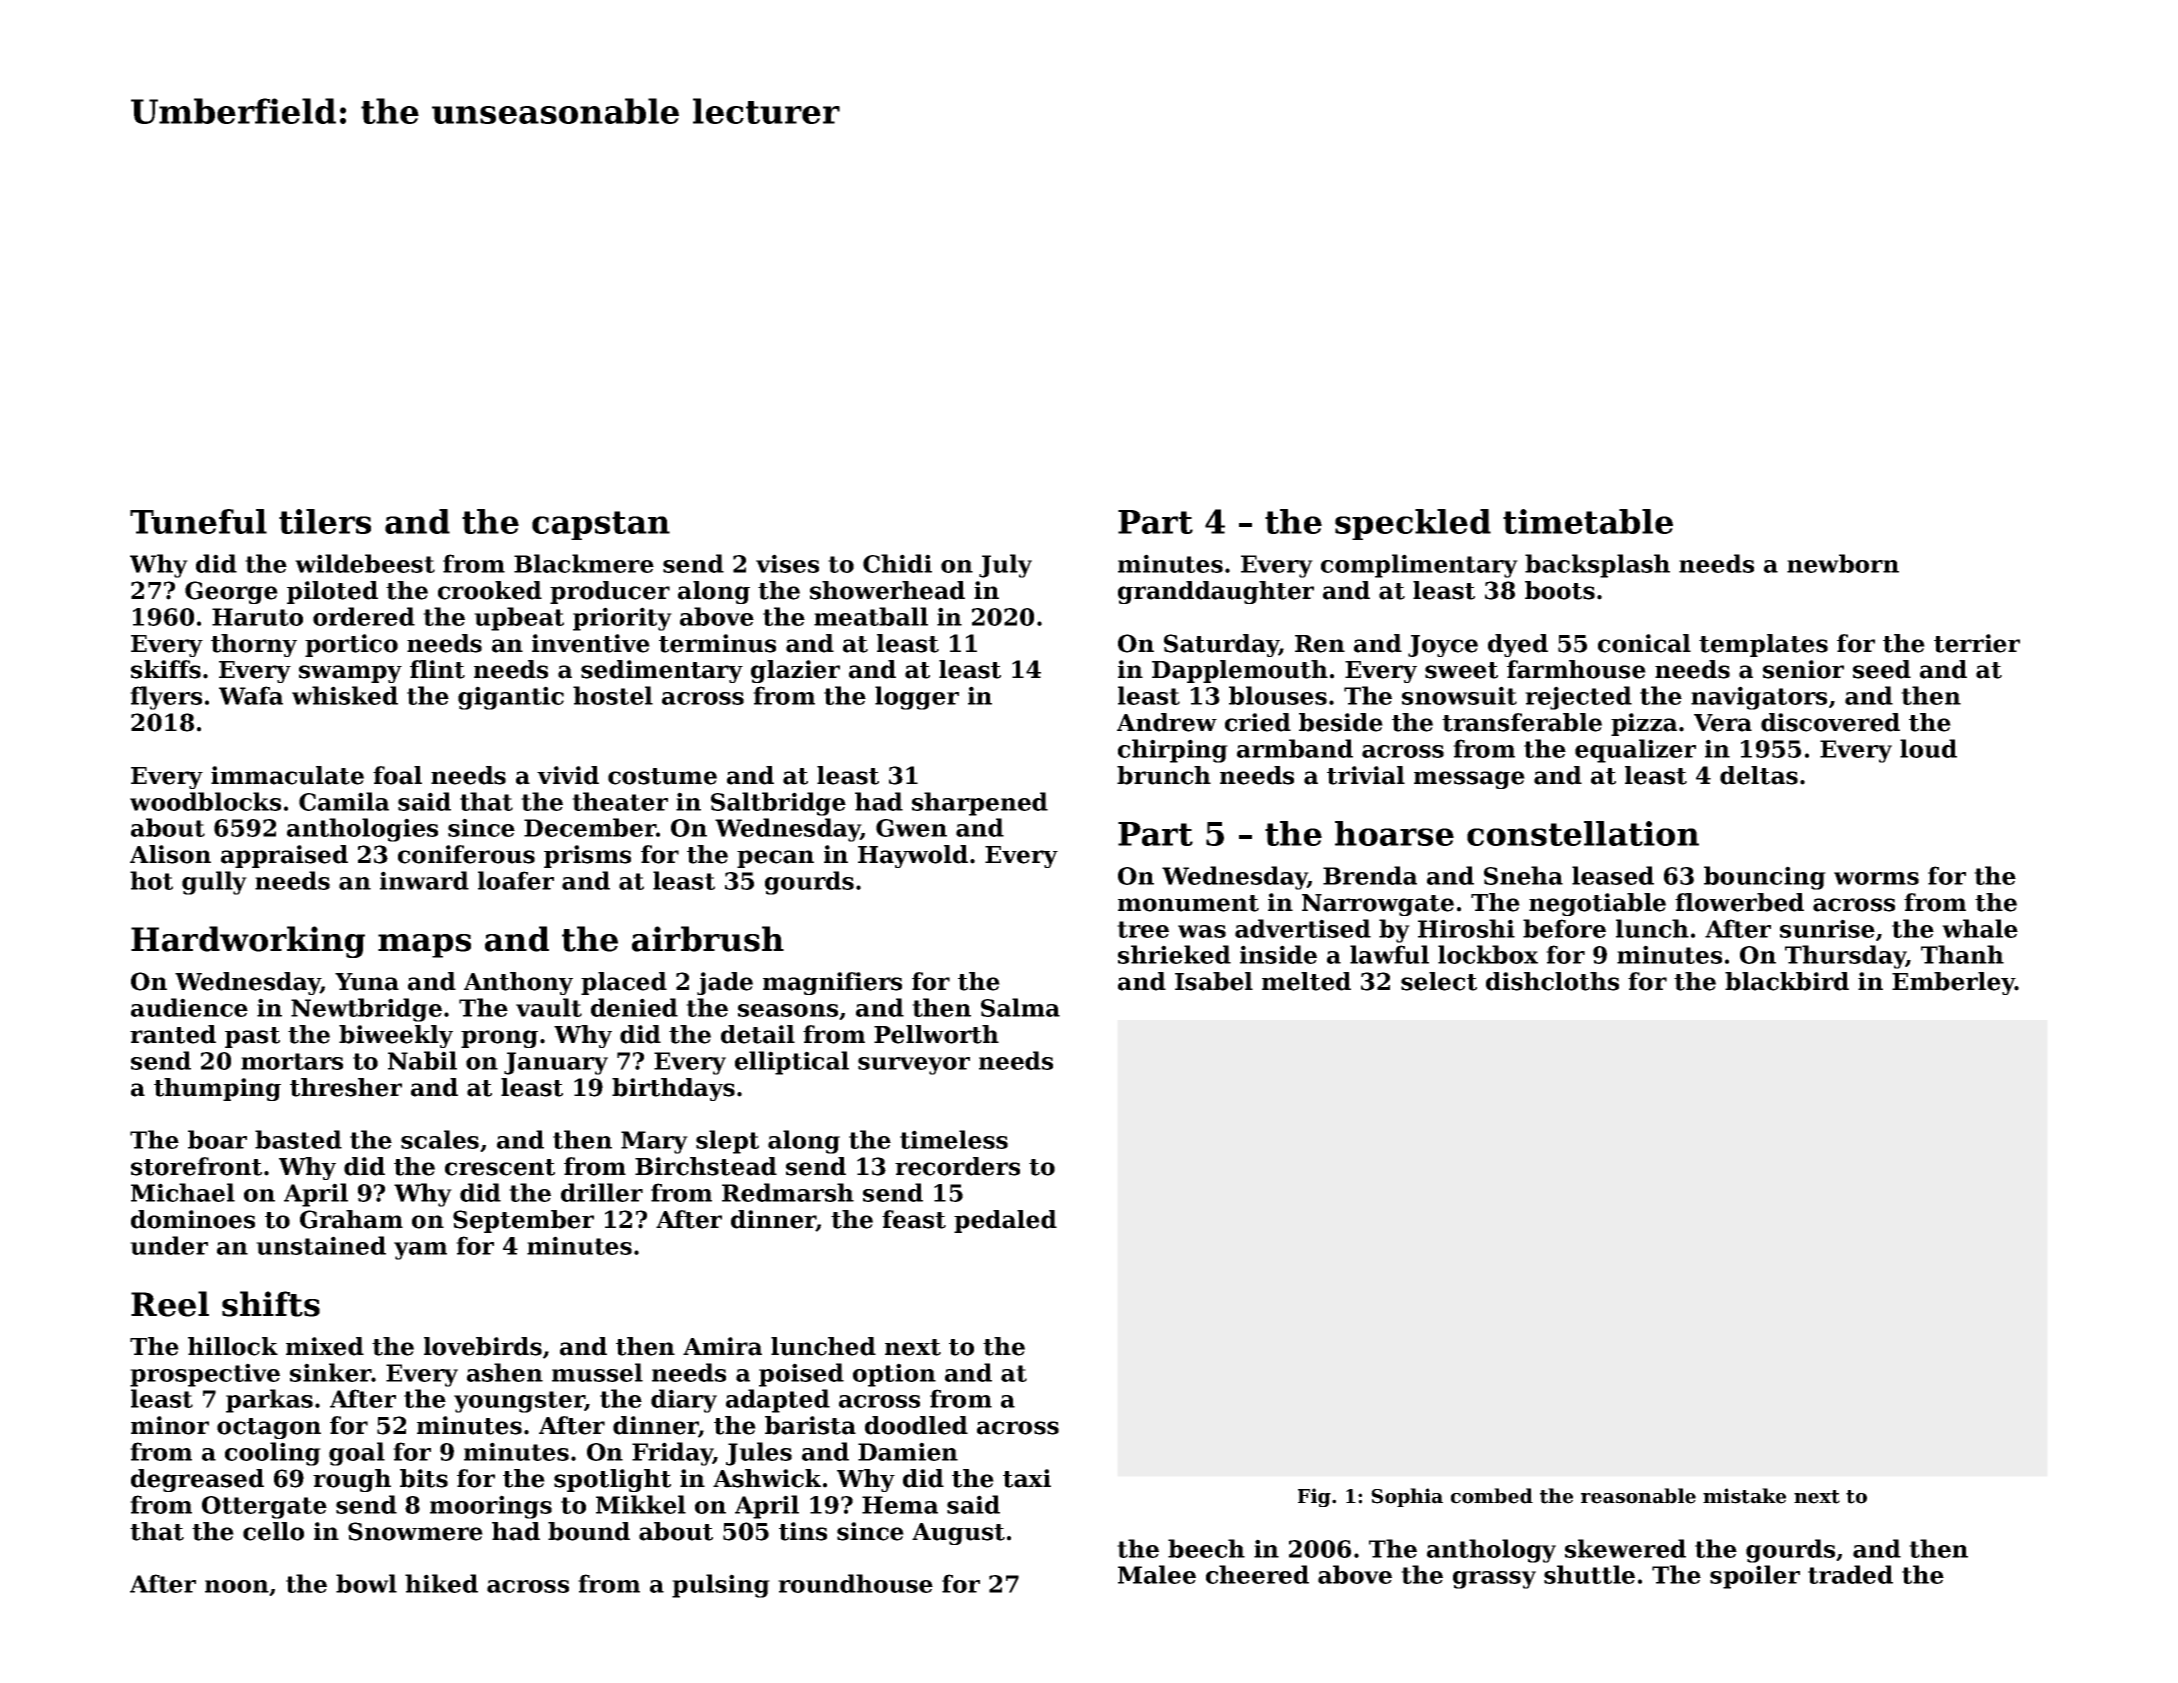  I want to click on portico, so click(351, 645).
